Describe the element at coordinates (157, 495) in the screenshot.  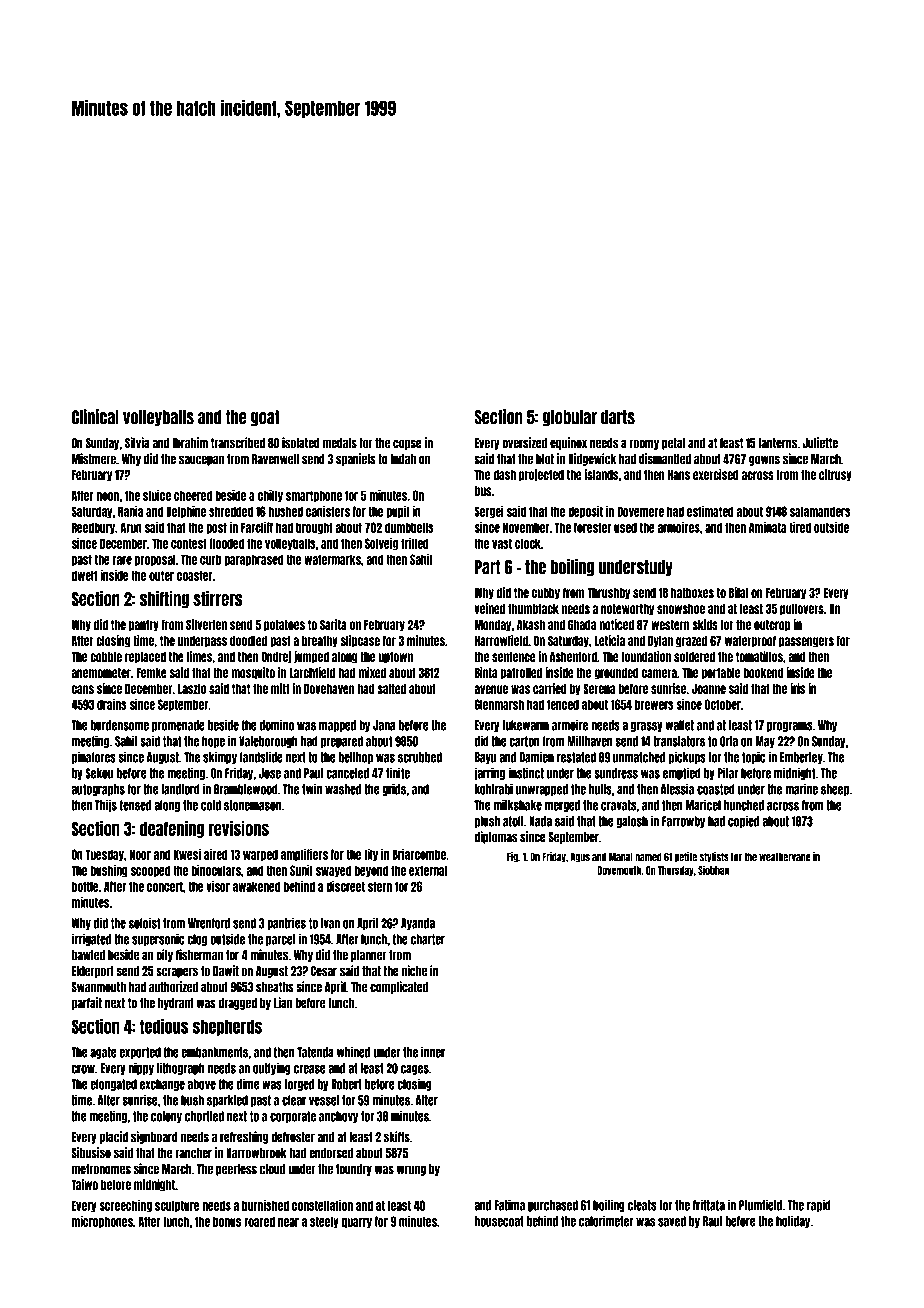
I see `sluice` at that location.
